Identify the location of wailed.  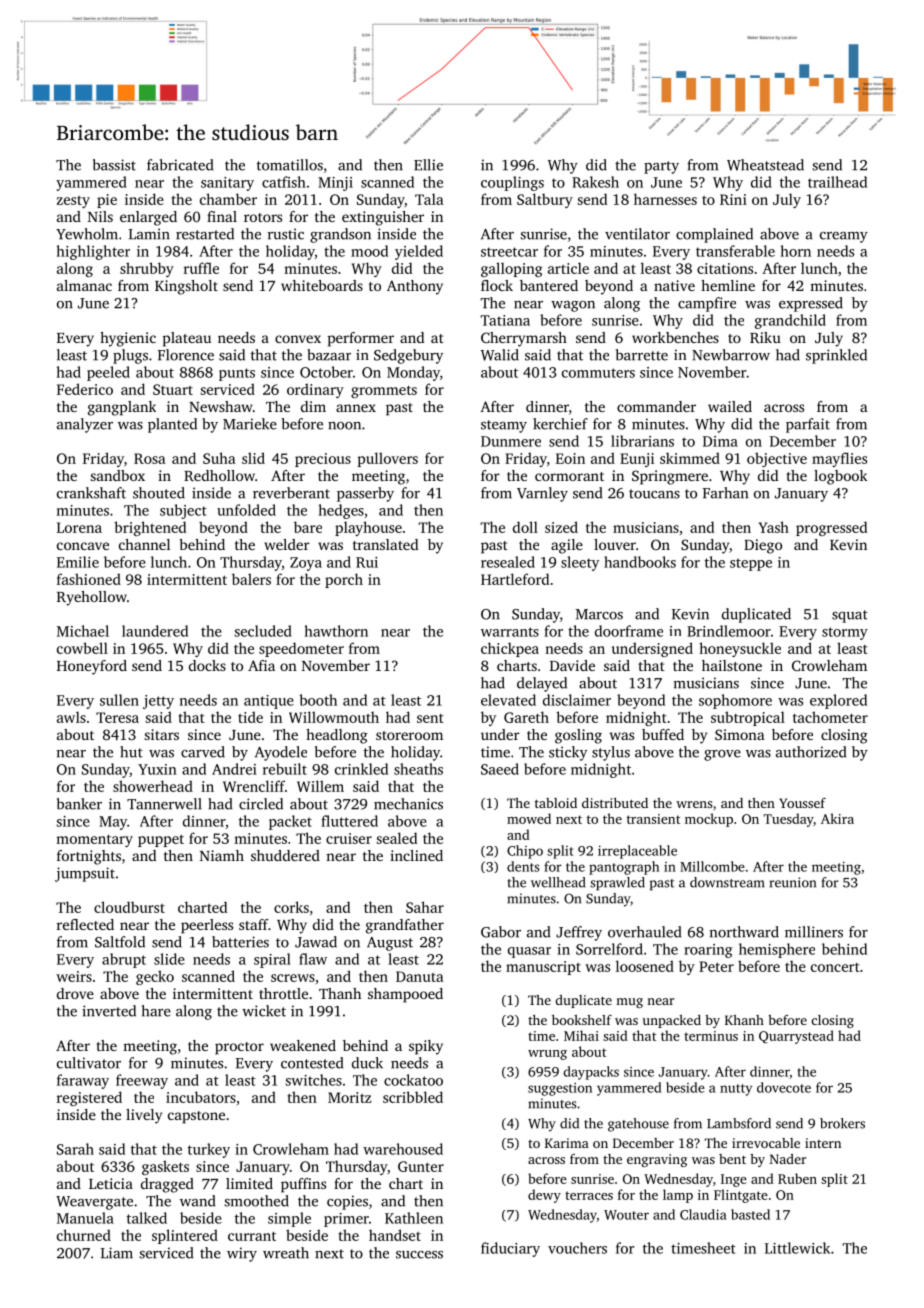
(730, 406).
